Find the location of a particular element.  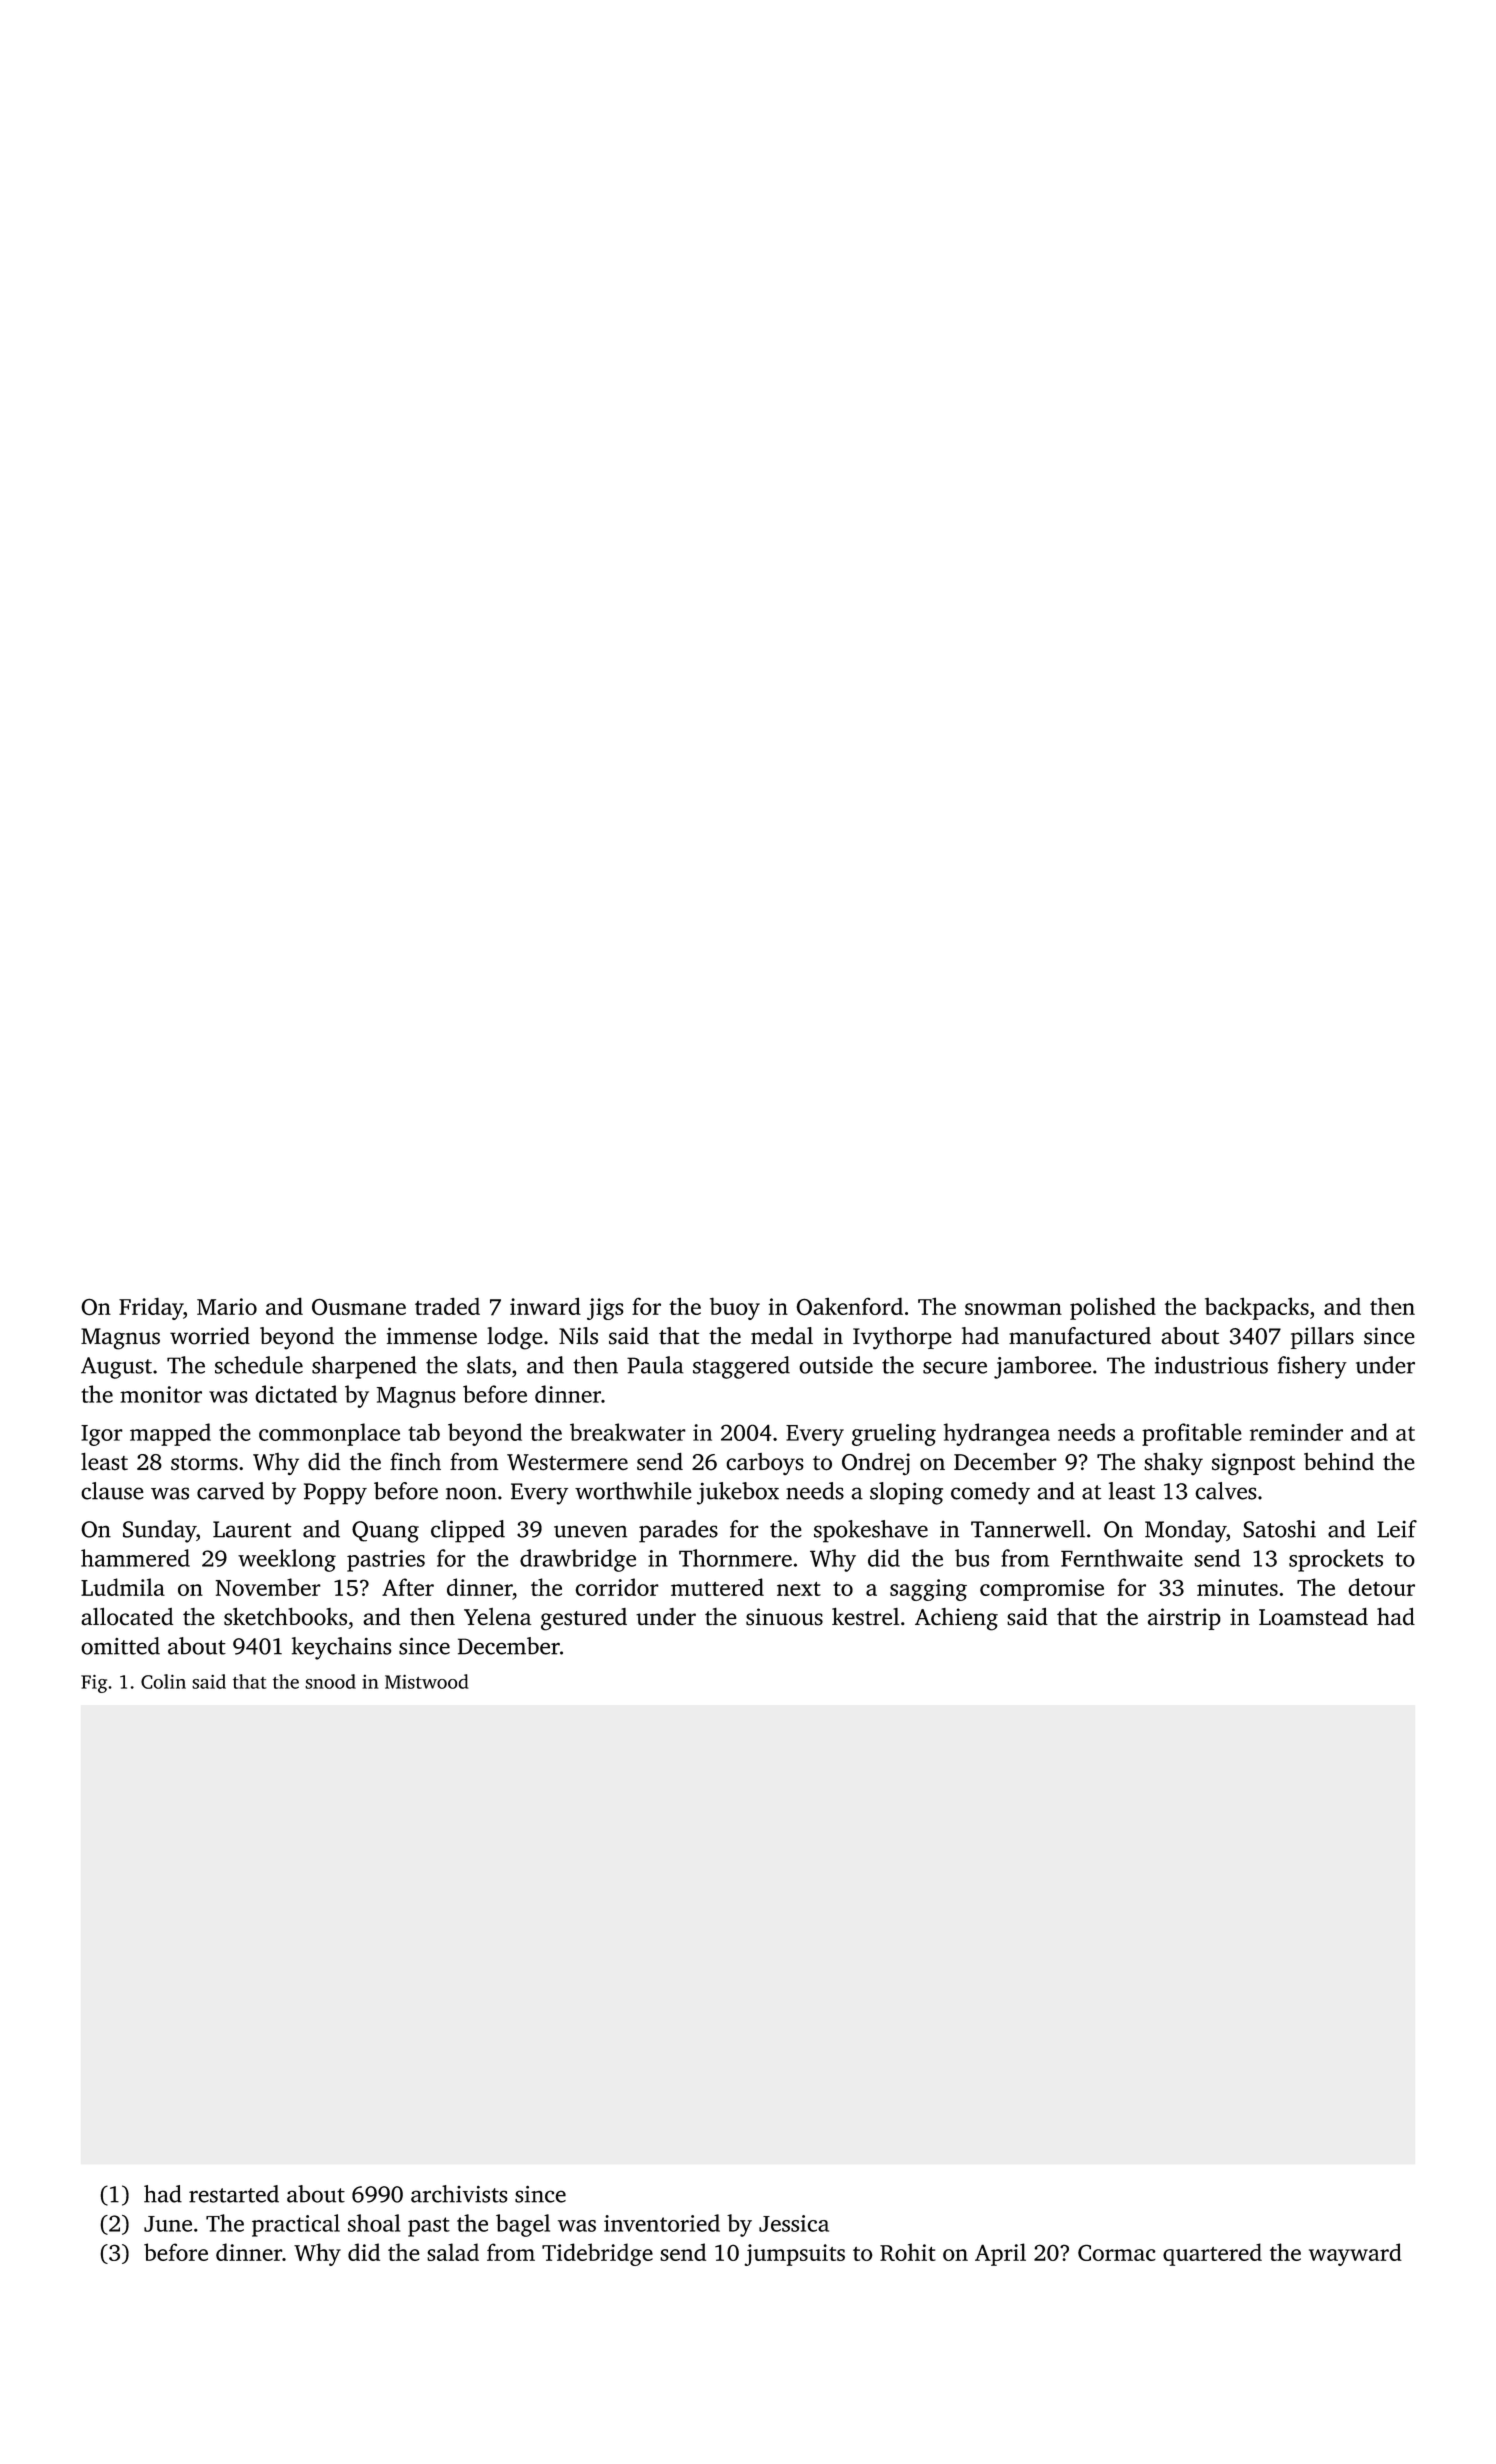

archivists is located at coordinates (459, 2194).
